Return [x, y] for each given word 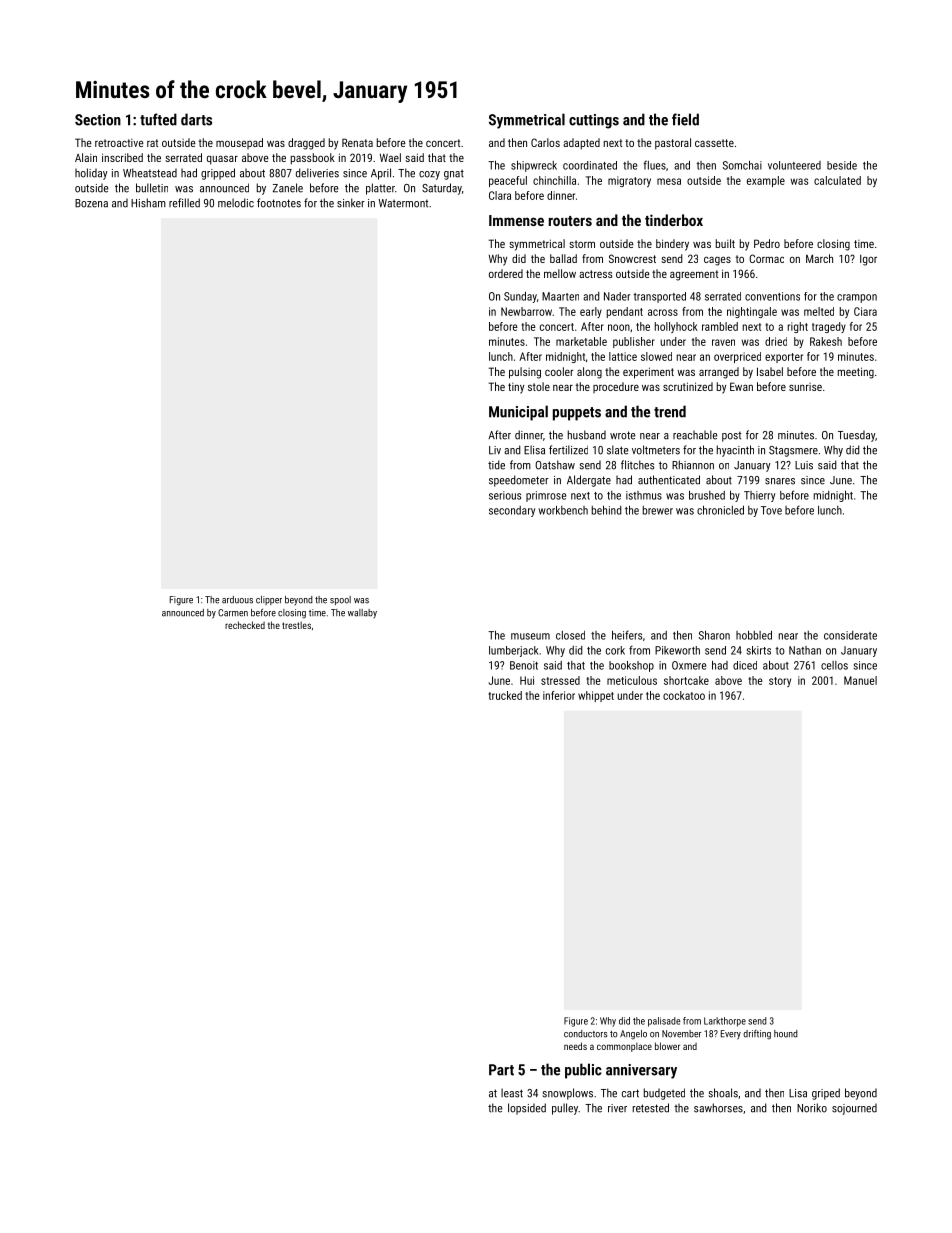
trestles [296, 625]
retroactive [119, 143]
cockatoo [684, 695]
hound [786, 1034]
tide [496, 465]
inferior [559, 695]
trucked [505, 695]
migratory [629, 181]
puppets [577, 414]
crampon [857, 298]
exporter [784, 358]
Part [501, 1070]
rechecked [245, 625]
